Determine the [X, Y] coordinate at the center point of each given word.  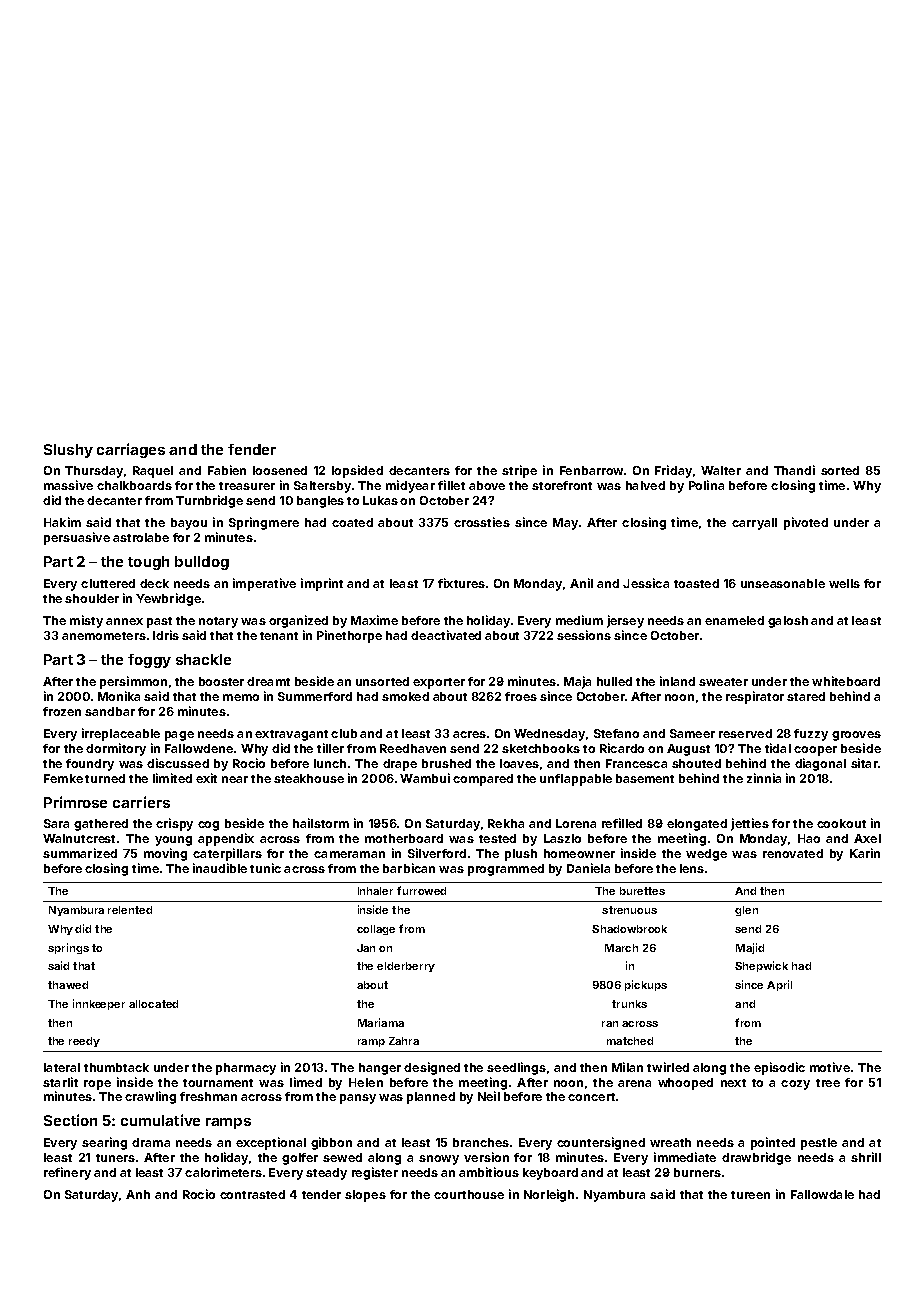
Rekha [506, 823]
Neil [489, 1096]
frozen [62, 711]
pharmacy [246, 1069]
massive [68, 485]
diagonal [820, 764]
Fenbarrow [591, 470]
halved [645, 485]
